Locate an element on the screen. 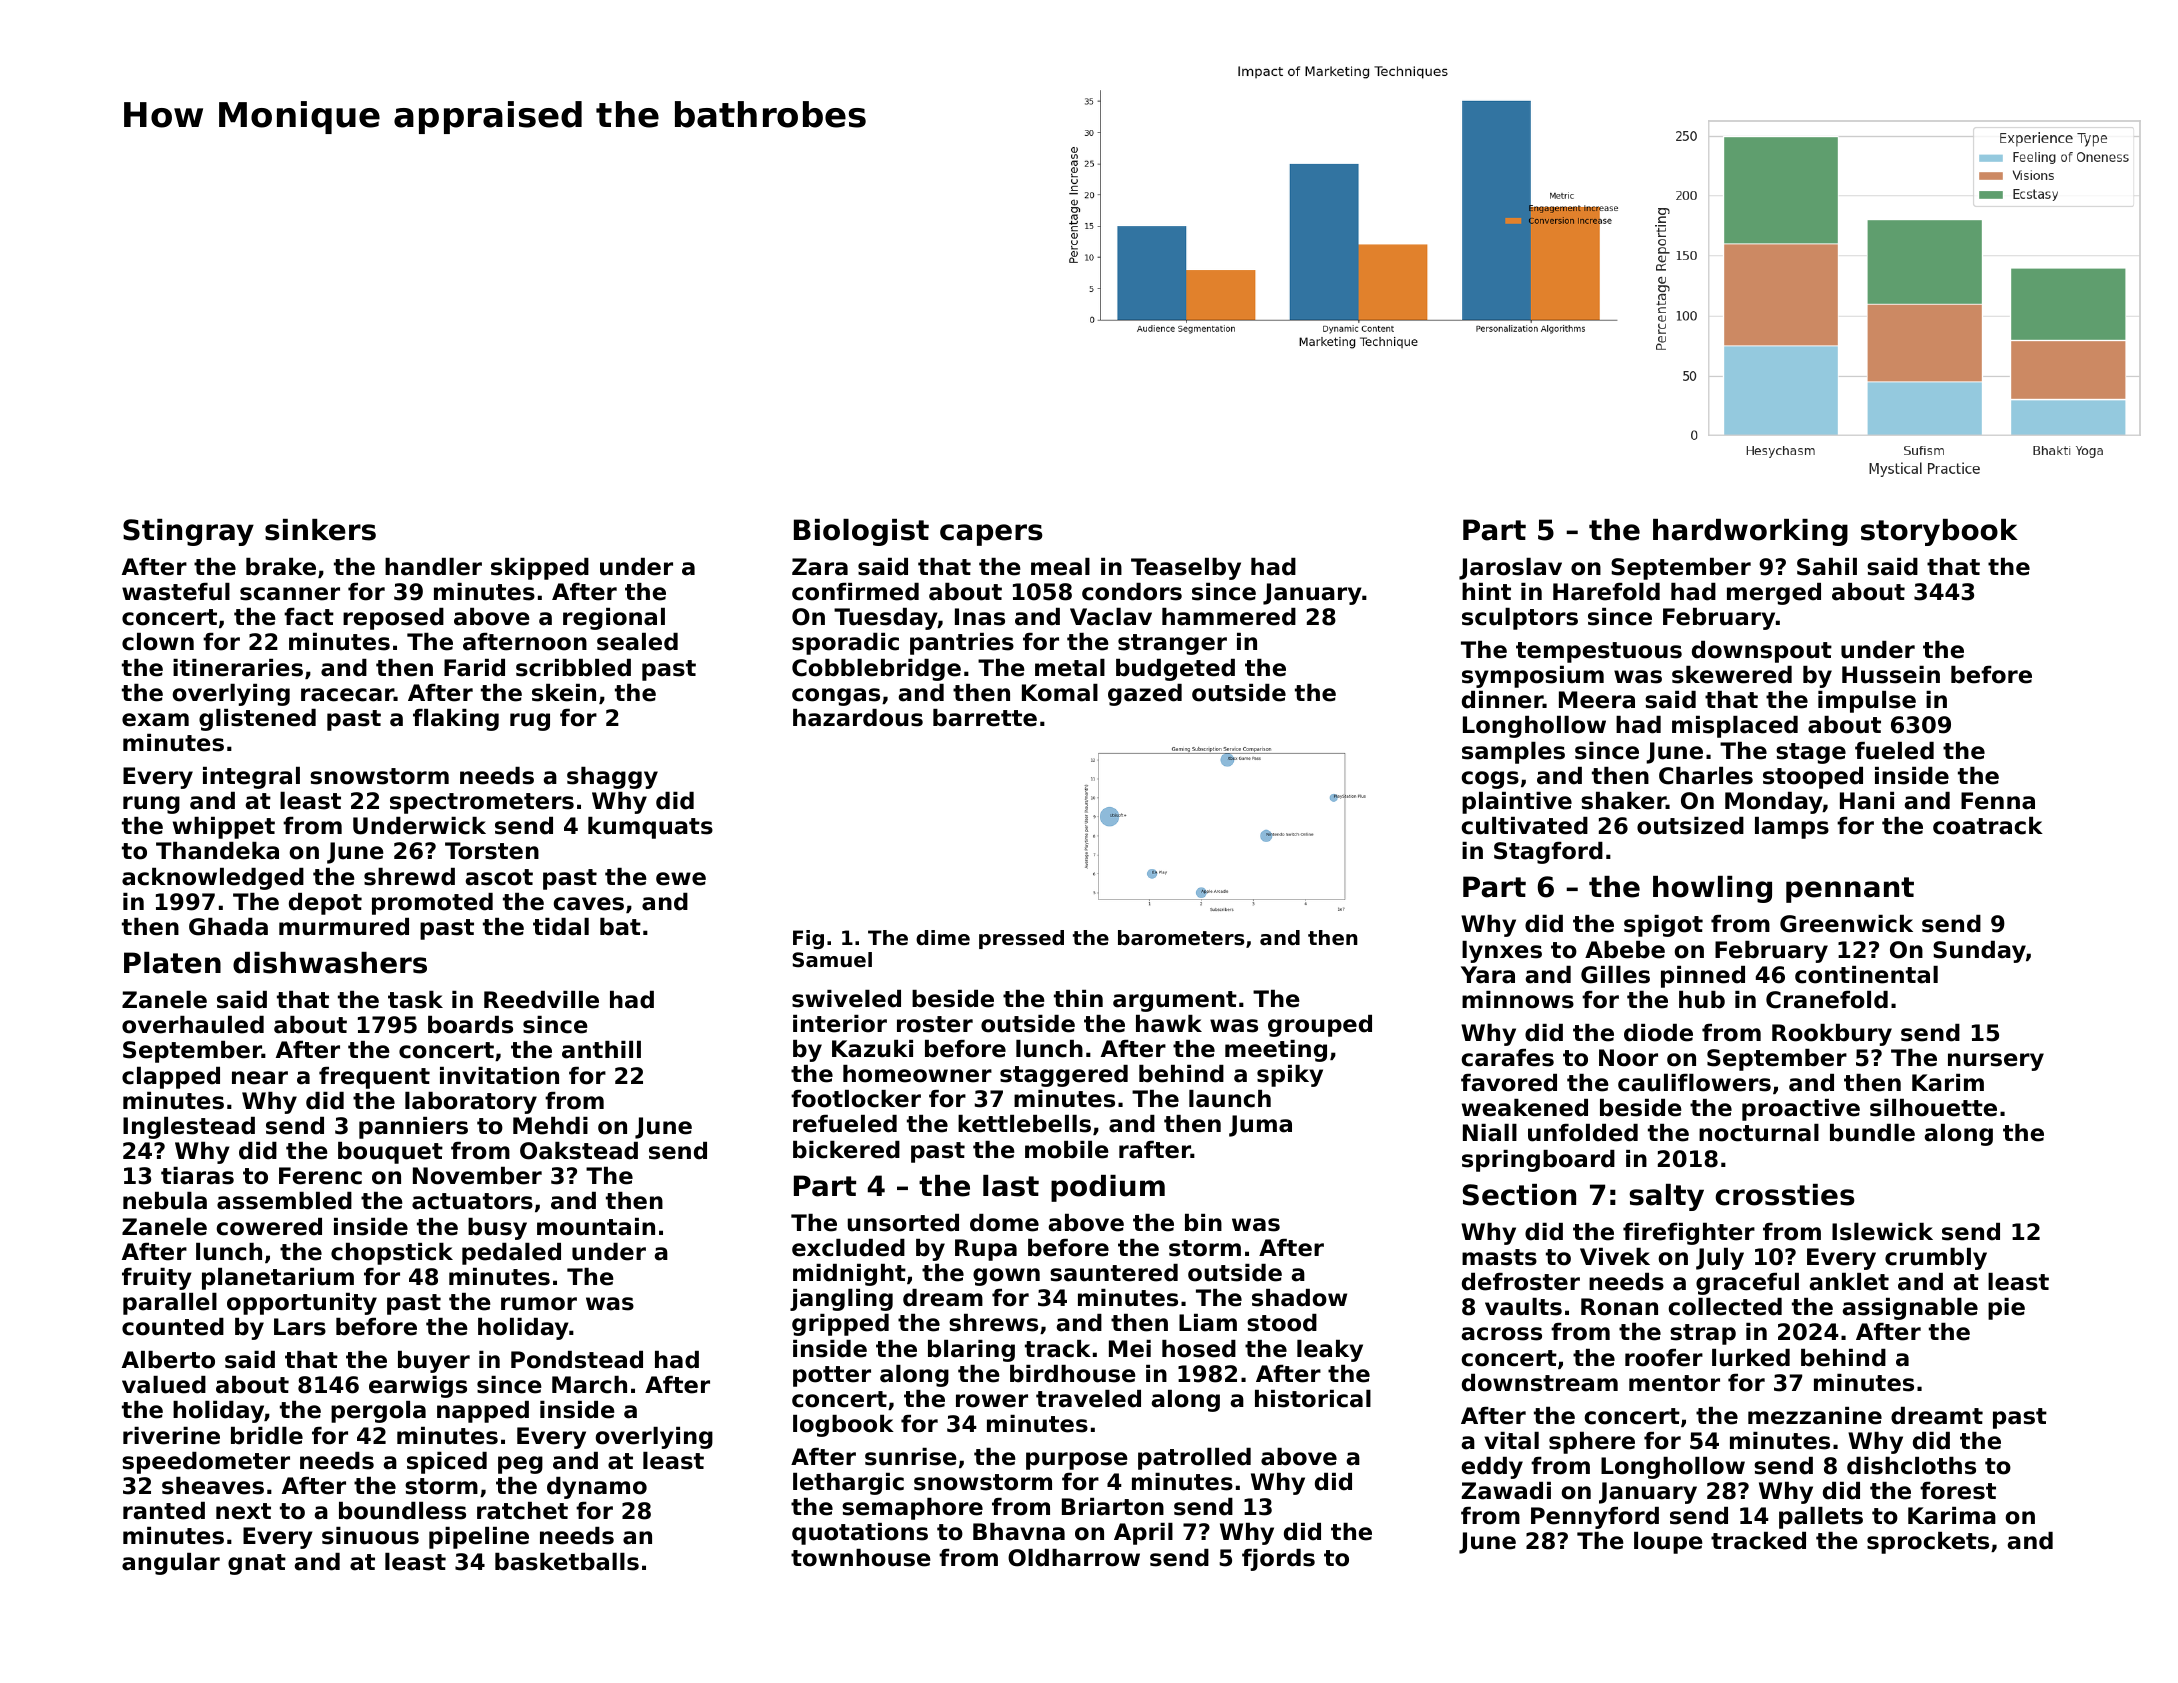 Image resolution: width=2178 pixels, height=1683 pixels. peg is located at coordinates (520, 1465).
